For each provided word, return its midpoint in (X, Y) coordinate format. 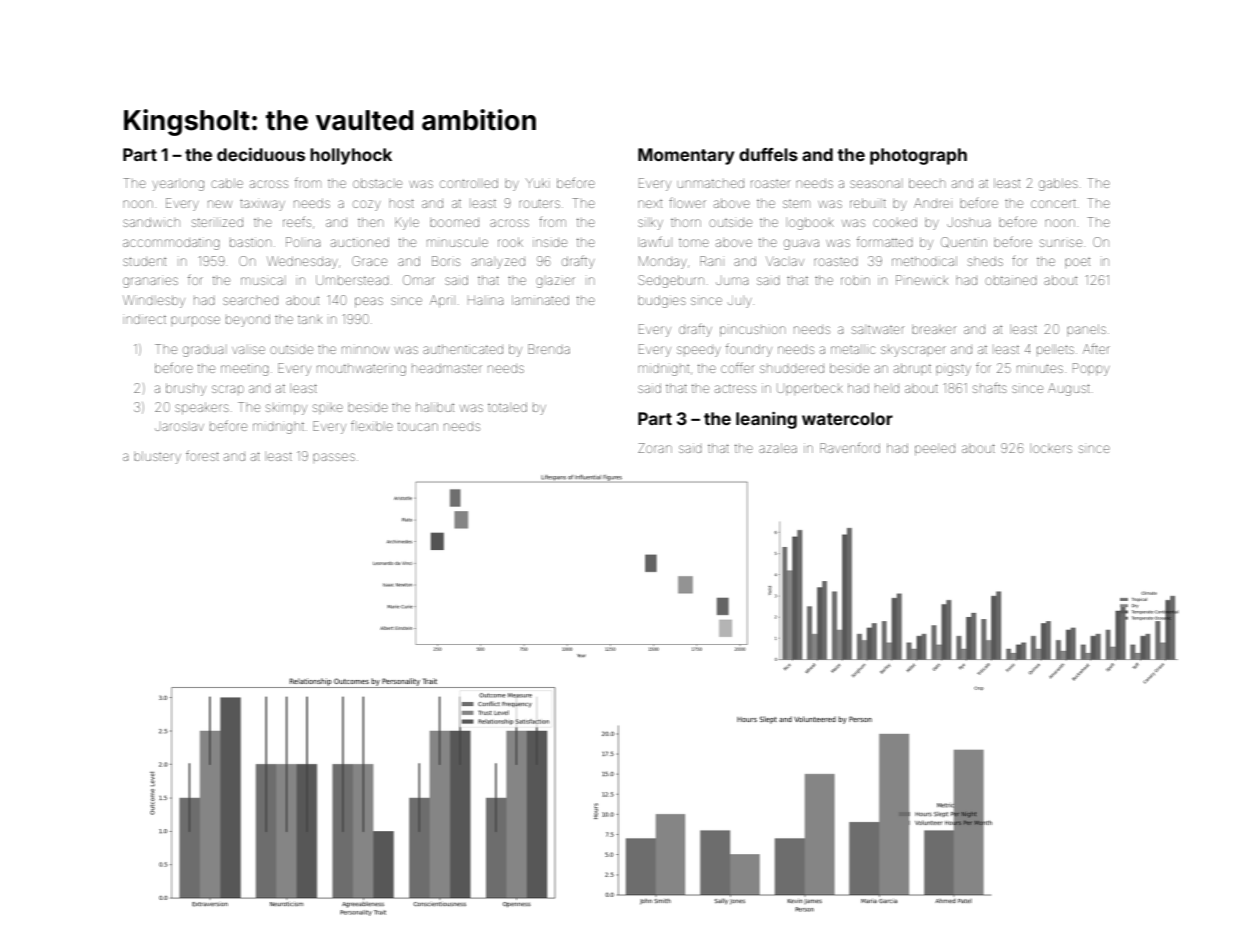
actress (735, 388)
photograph (918, 156)
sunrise (1061, 243)
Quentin (964, 242)
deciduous (261, 154)
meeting (245, 370)
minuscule (457, 242)
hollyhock (351, 156)
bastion (250, 242)
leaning (766, 420)
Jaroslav (179, 427)
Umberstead (352, 280)
